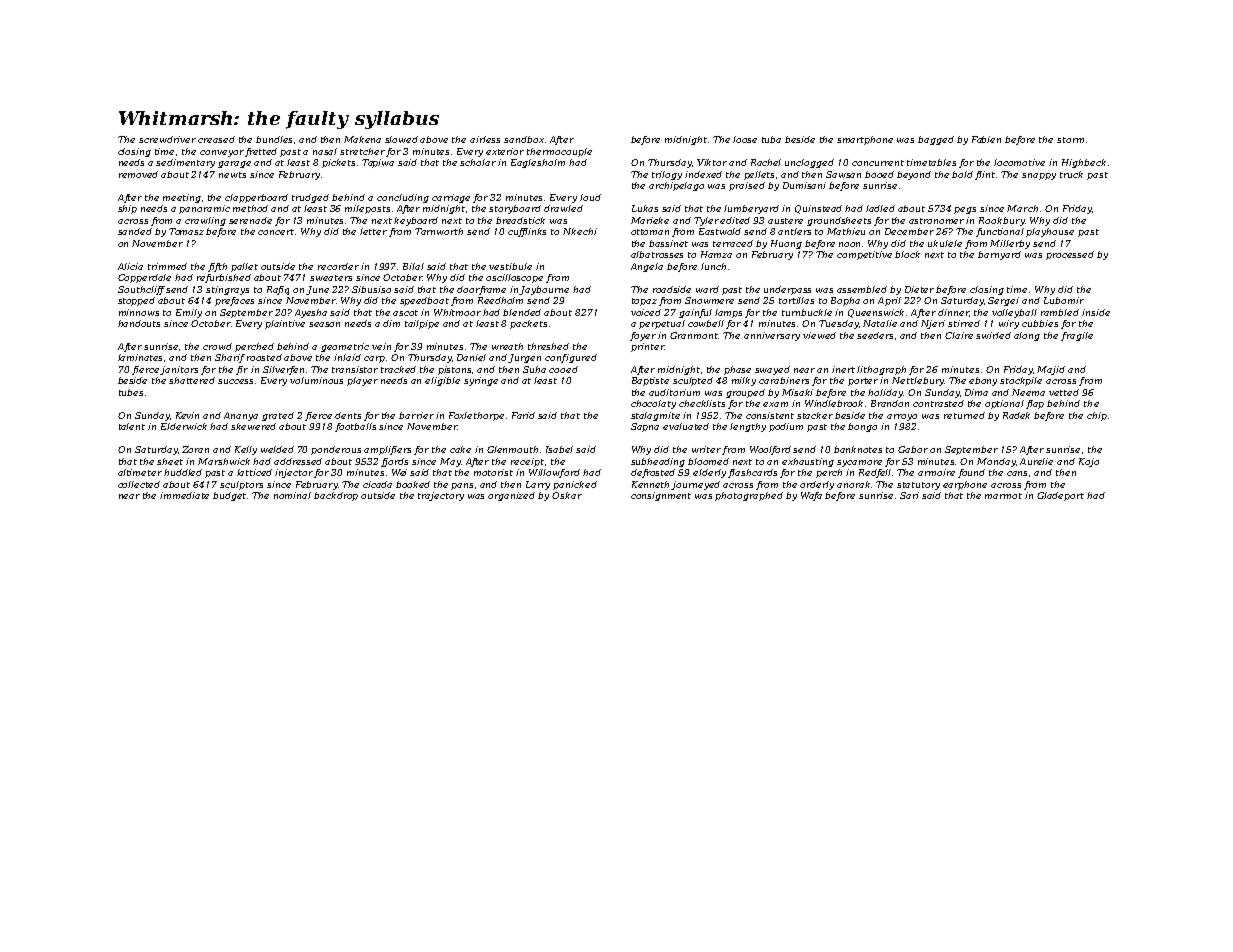 Image resolution: width=1233 pixels, height=952 pixels. Describe the element at coordinates (667, 175) in the image. I see `trilogy` at that location.
